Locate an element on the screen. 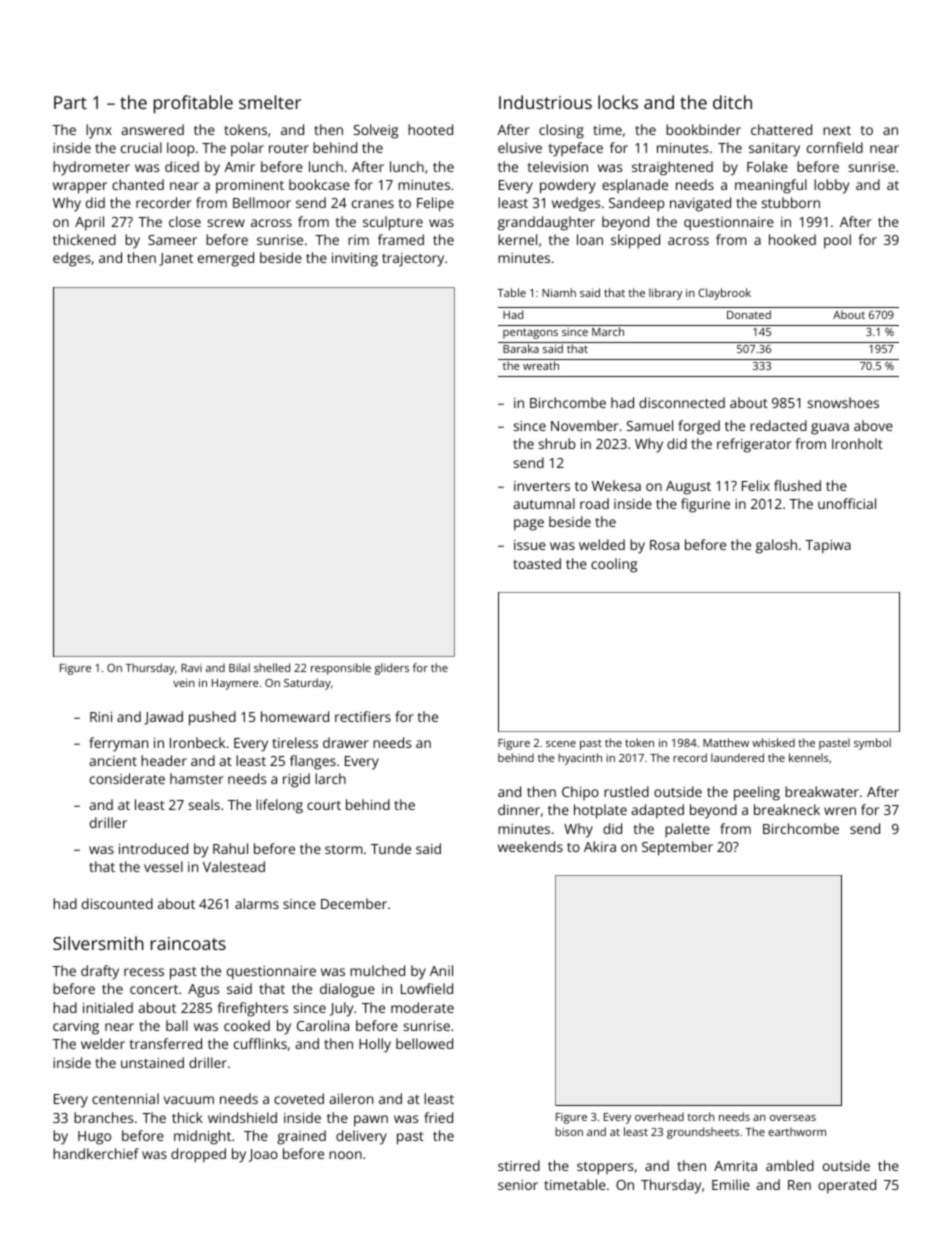 The width and height of the screenshot is (952, 1233). Joao is located at coordinates (263, 1155).
